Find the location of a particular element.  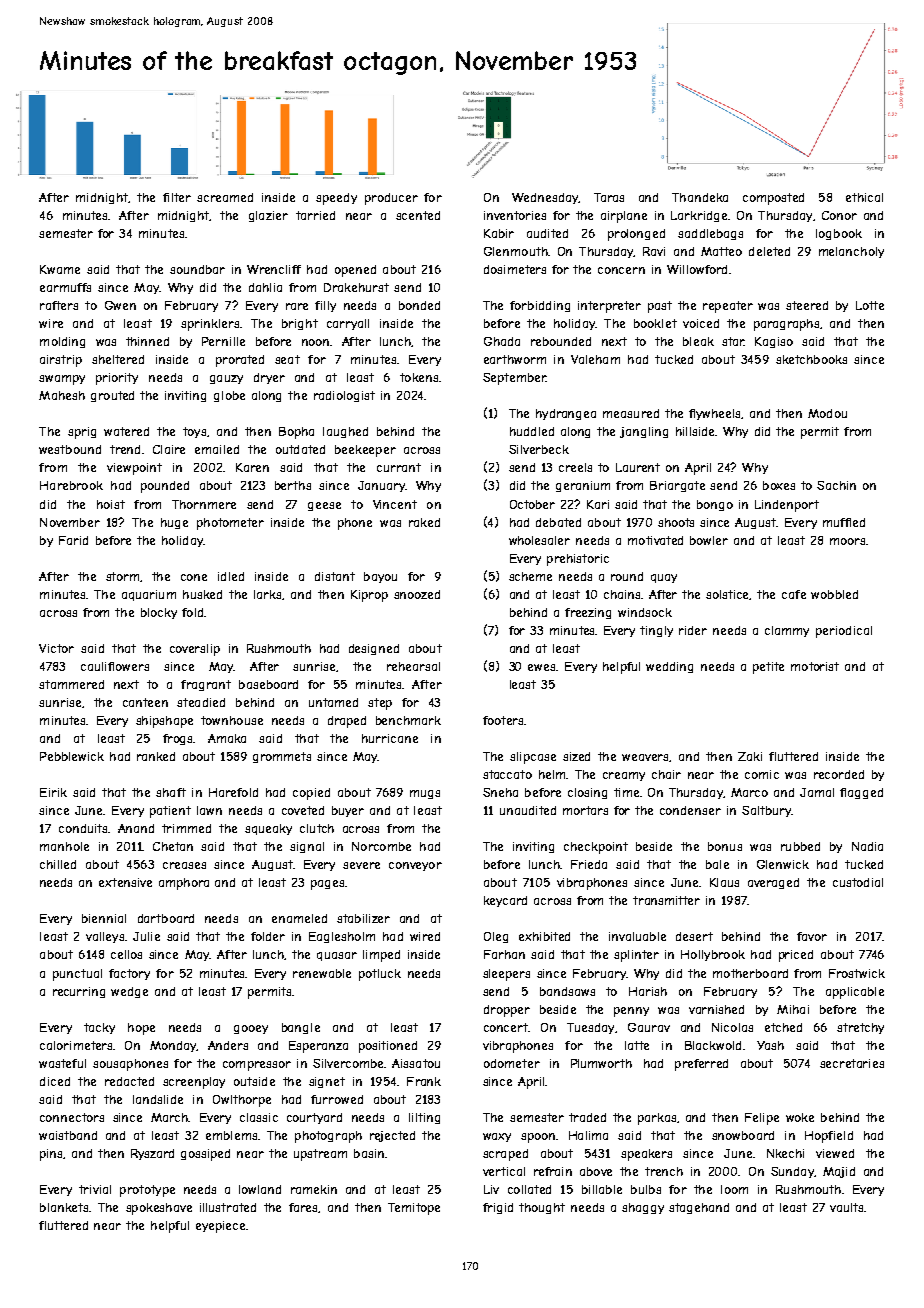

Nadia is located at coordinates (867, 846).
